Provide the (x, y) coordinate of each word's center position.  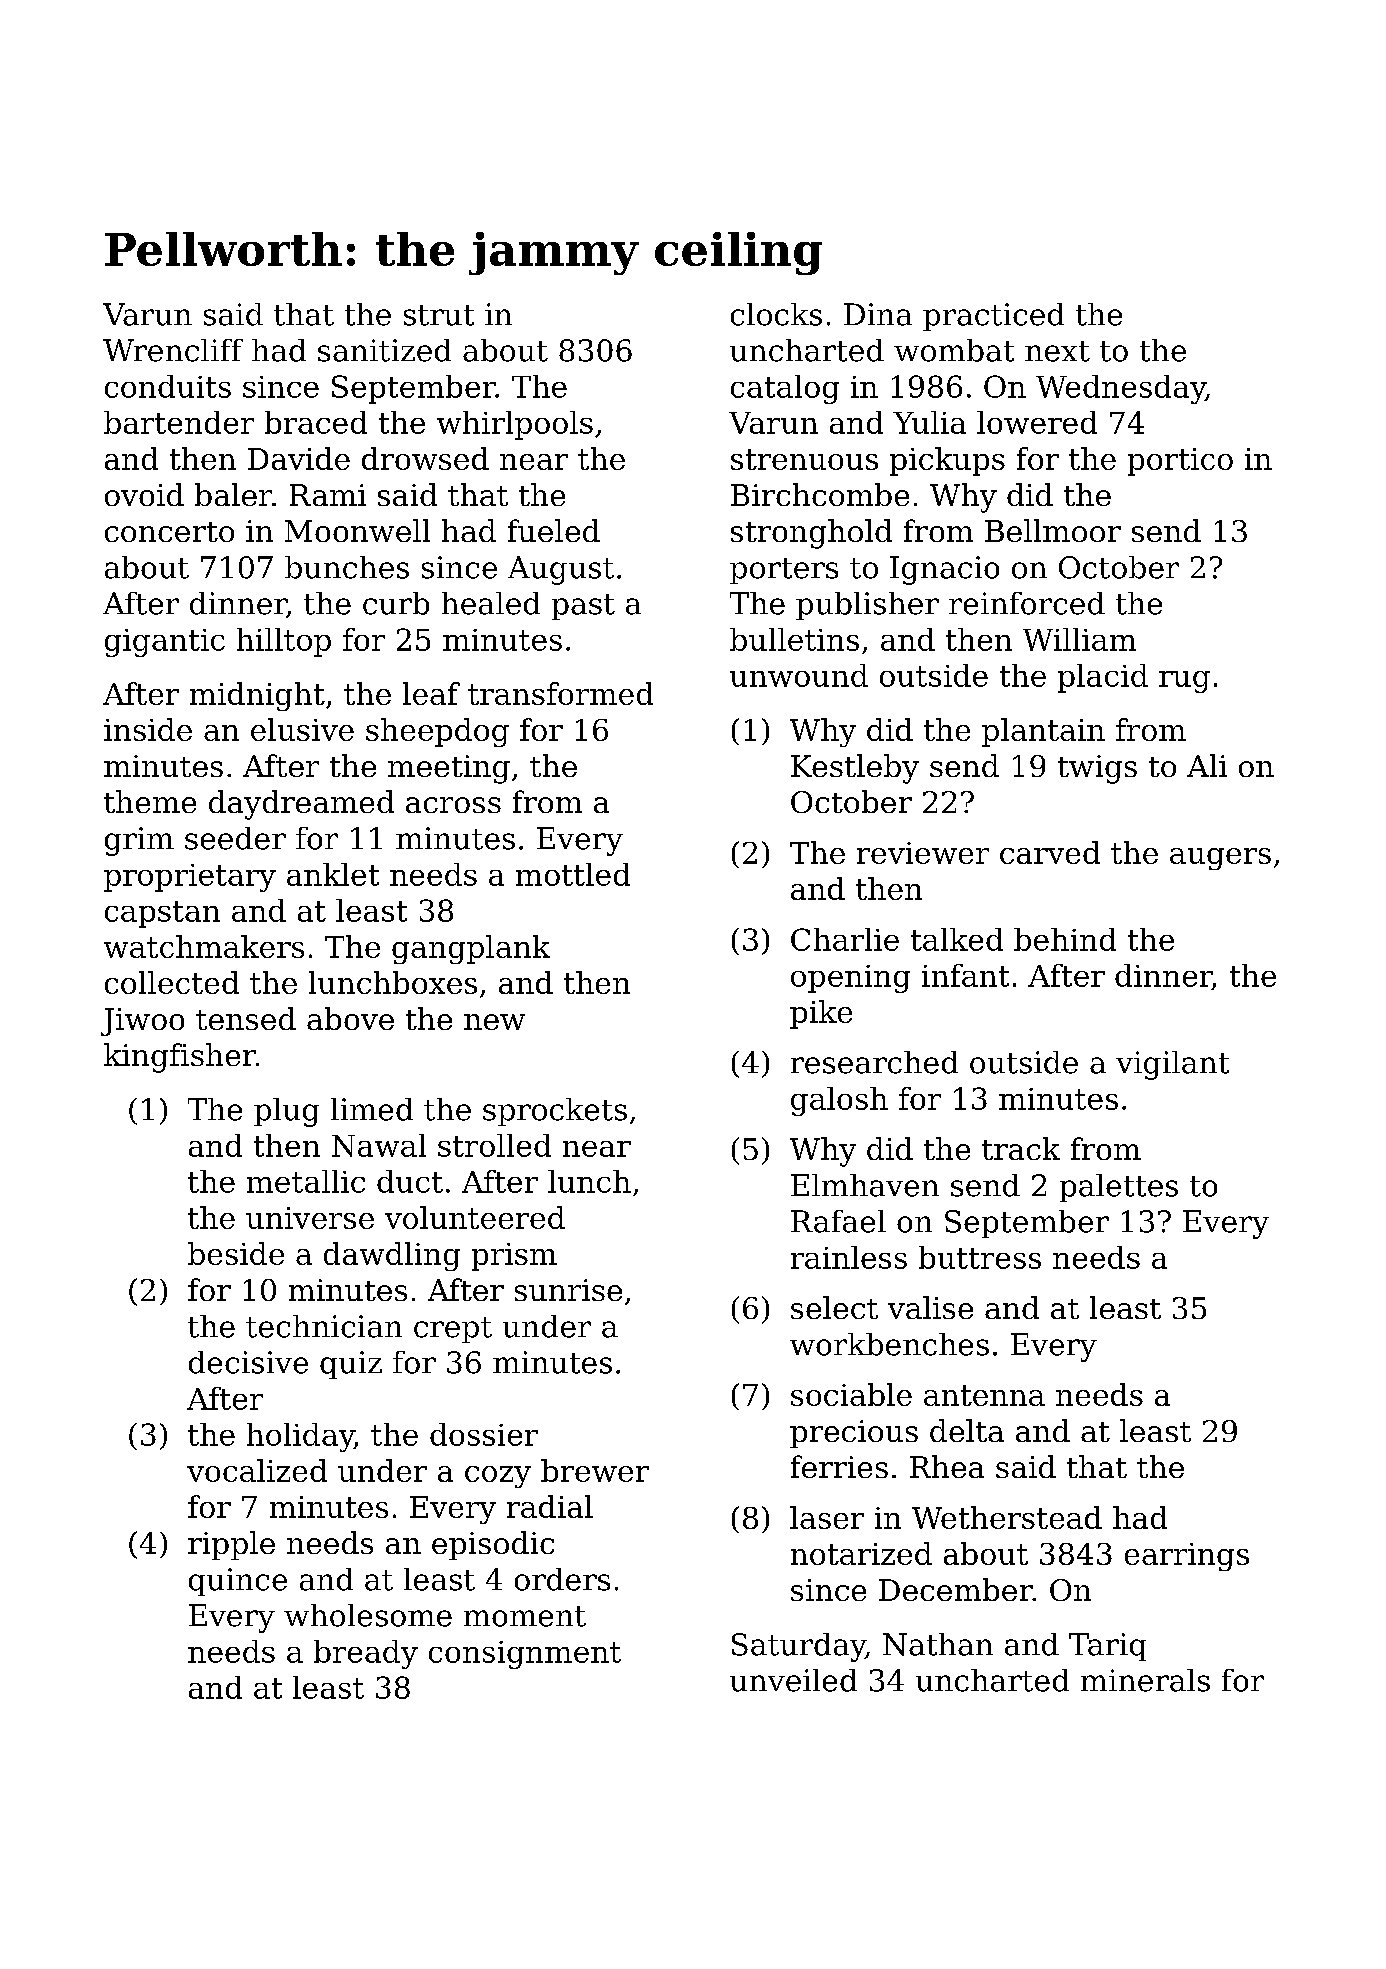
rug (1184, 682)
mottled (573, 874)
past (583, 607)
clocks (776, 314)
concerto (169, 532)
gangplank (471, 949)
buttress (980, 1257)
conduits (168, 386)
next (1057, 351)
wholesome (368, 1615)
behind (1065, 939)
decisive (248, 1362)
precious (854, 1434)
